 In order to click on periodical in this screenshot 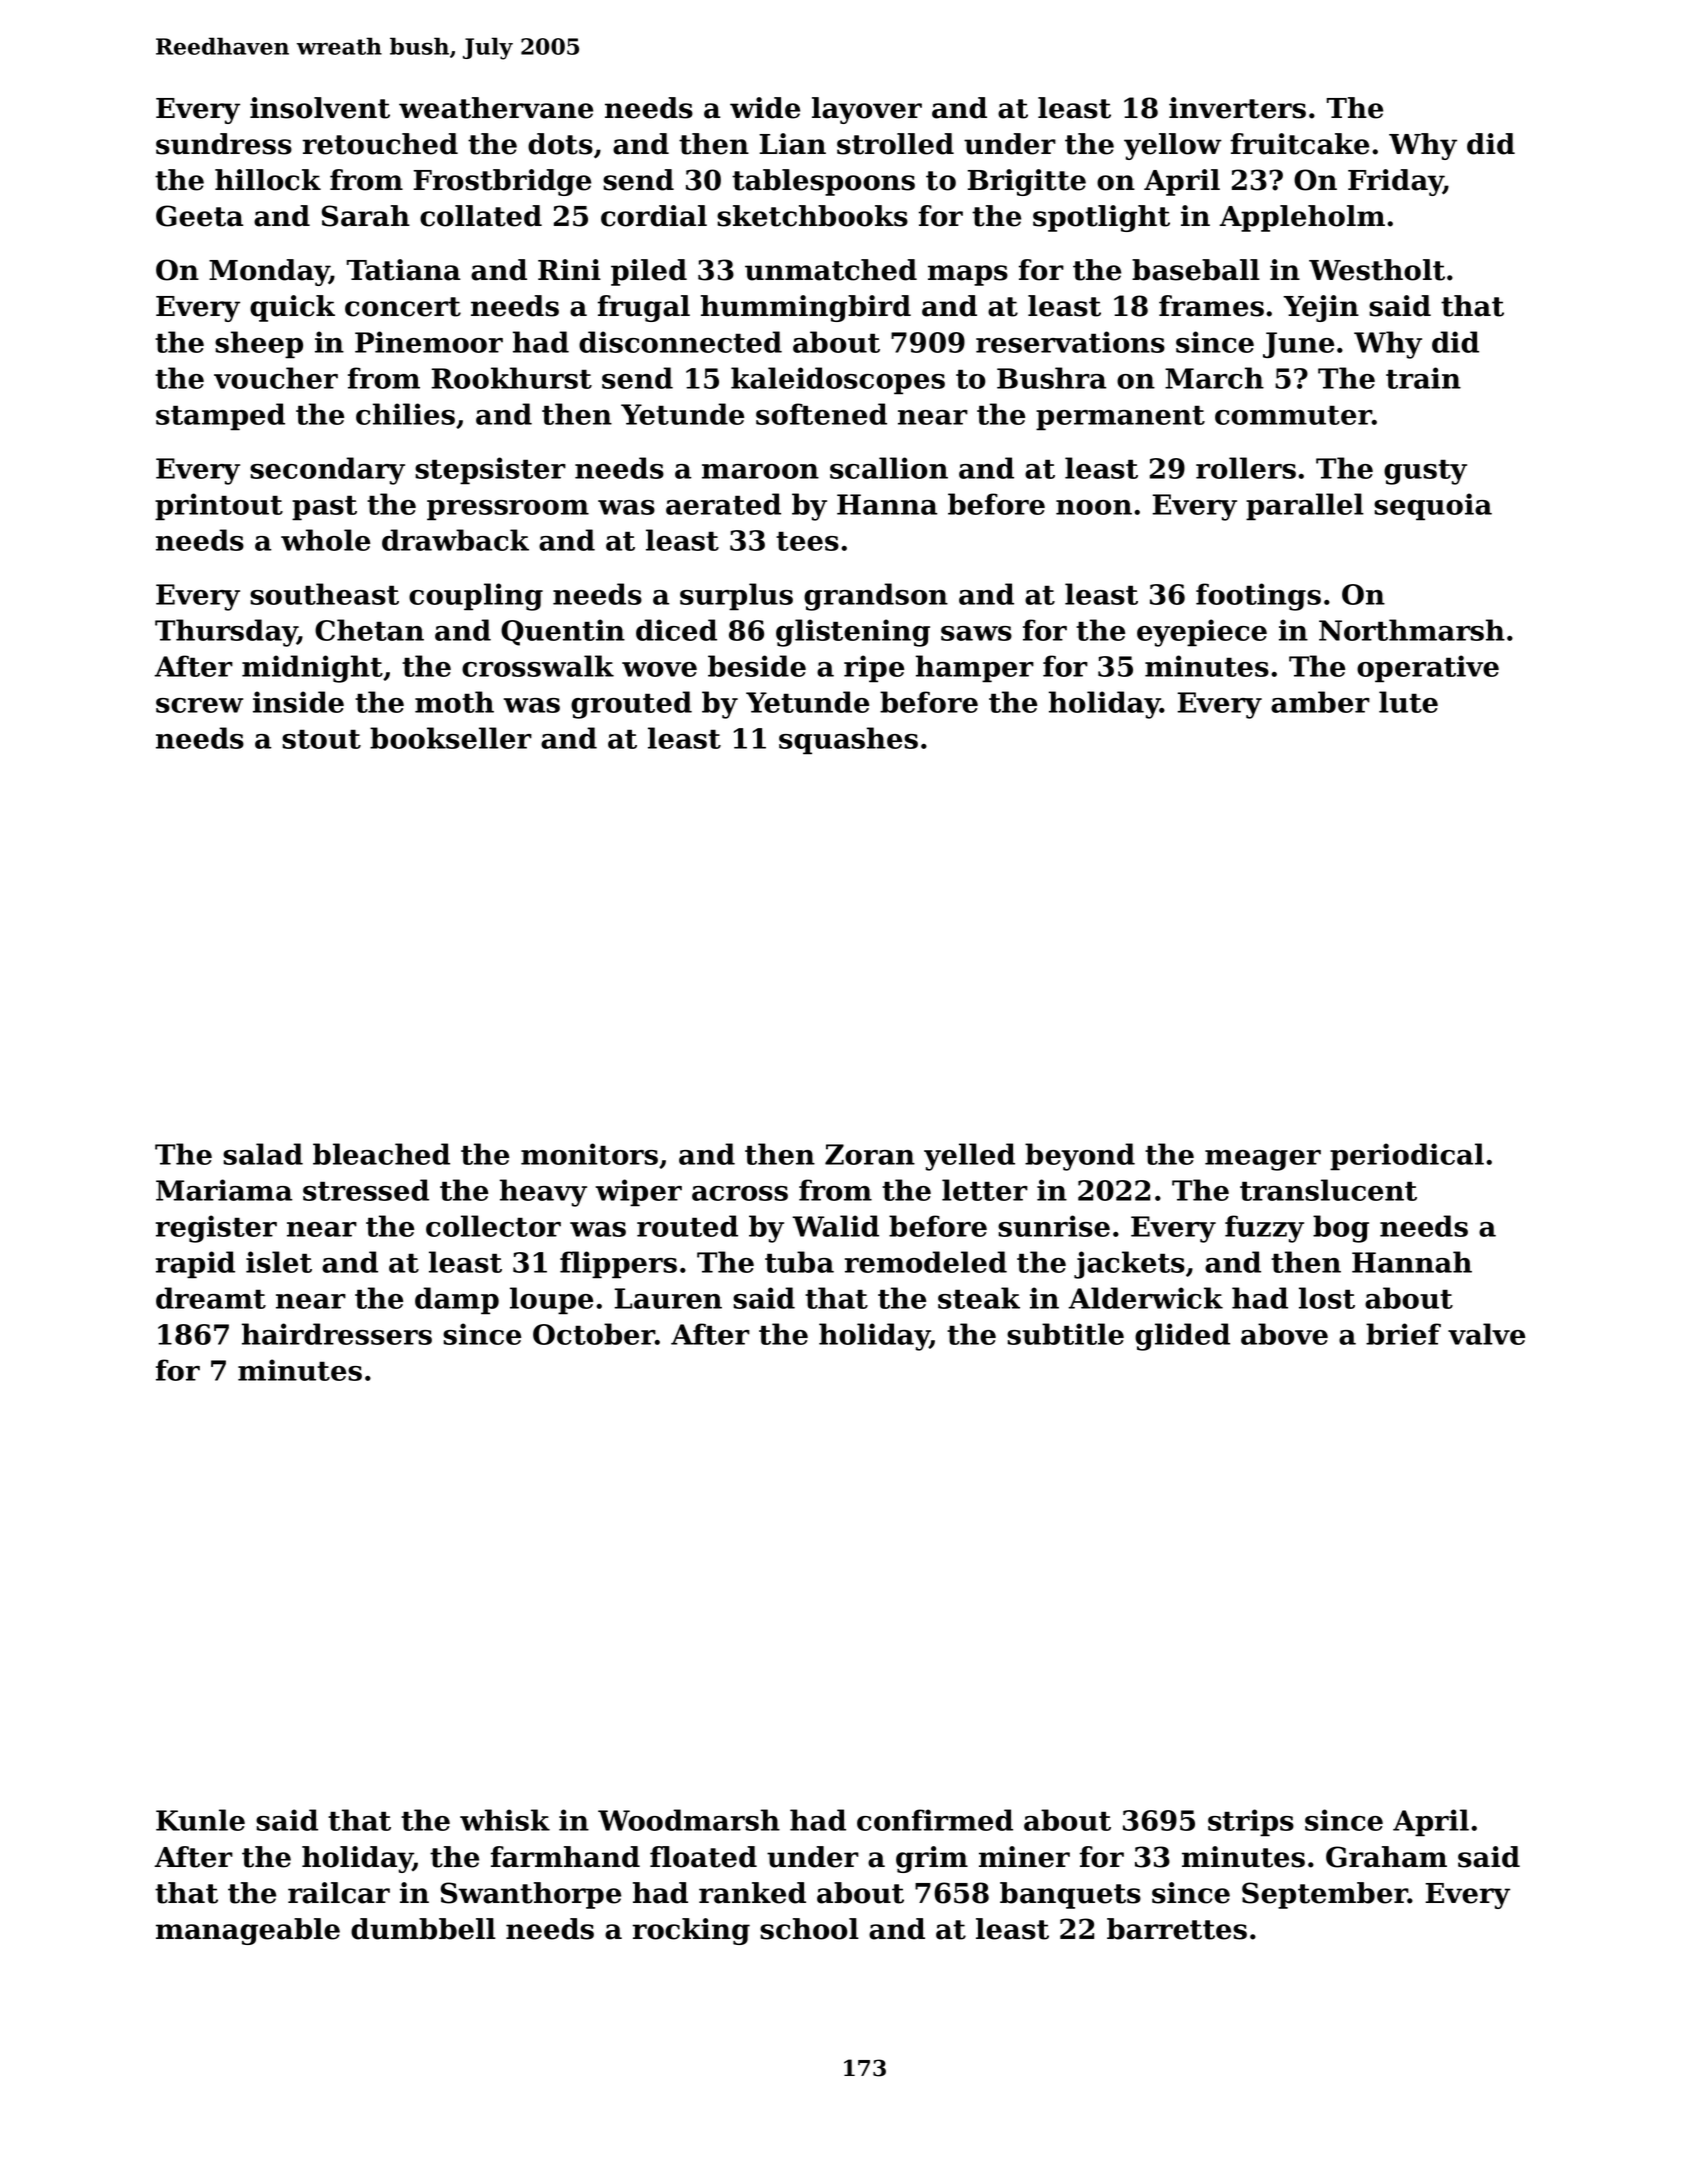, I will do `click(1407, 1157)`.
